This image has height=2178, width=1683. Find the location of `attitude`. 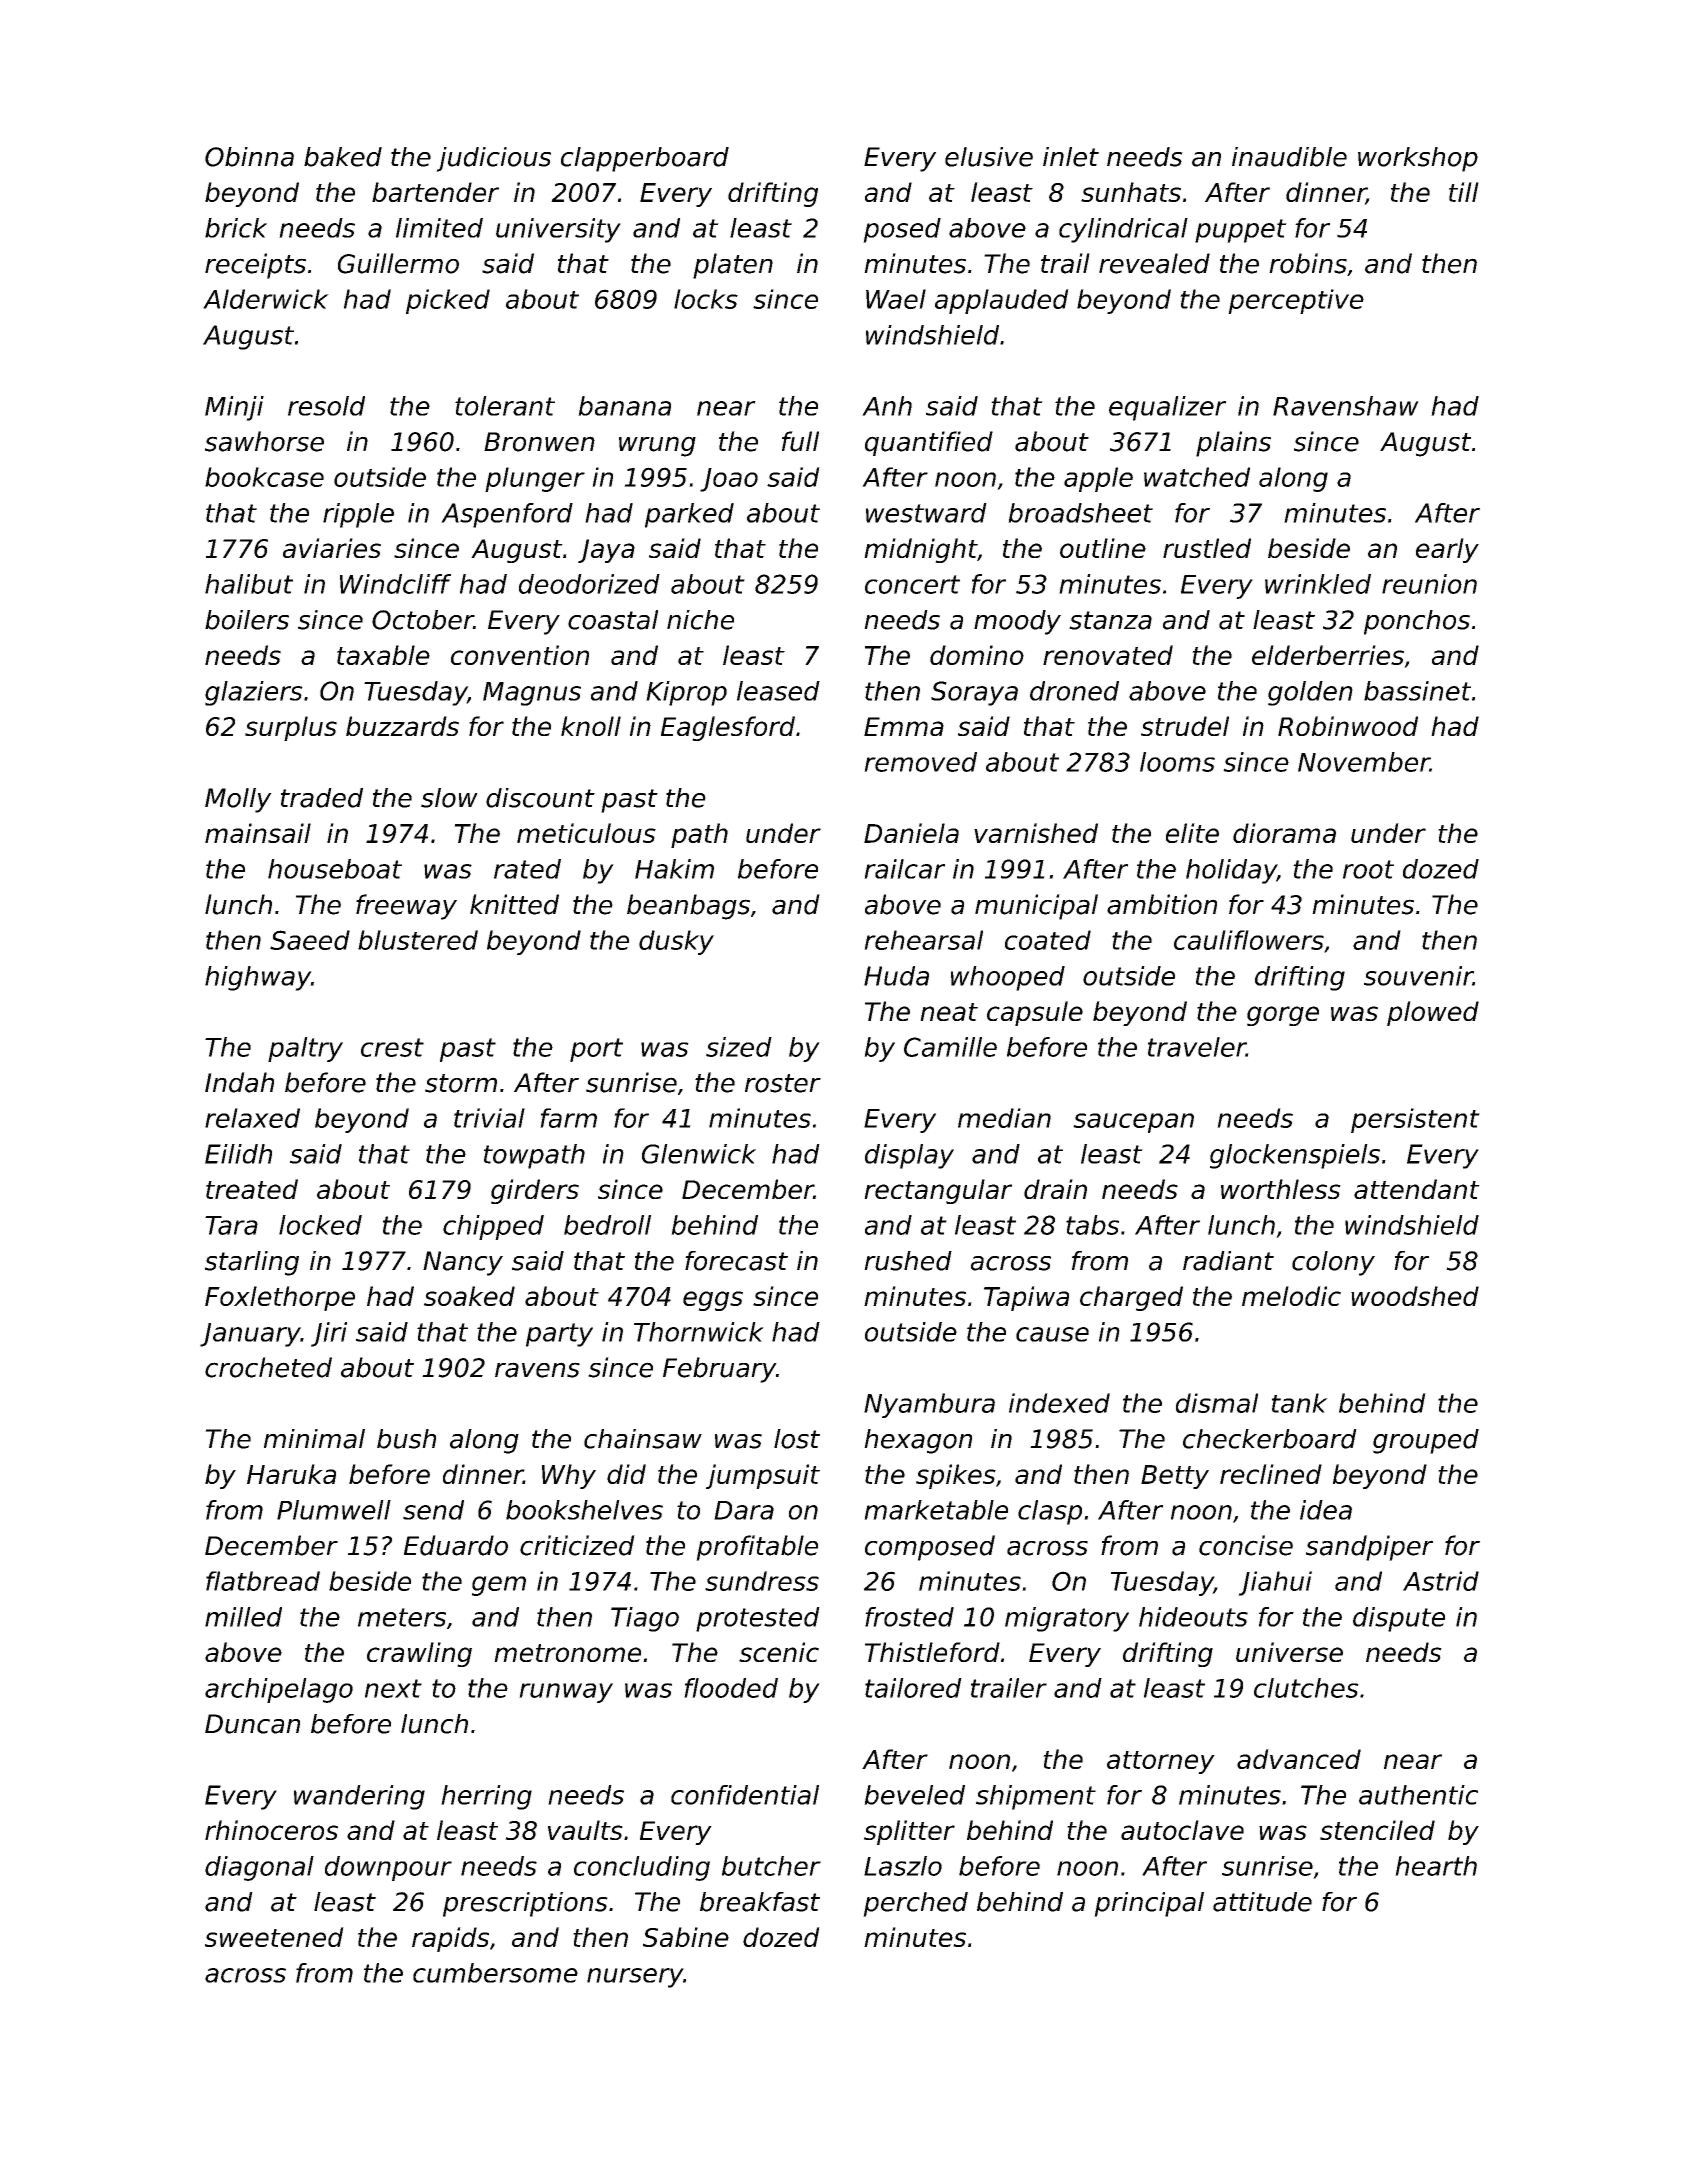

attitude is located at coordinates (1262, 1902).
